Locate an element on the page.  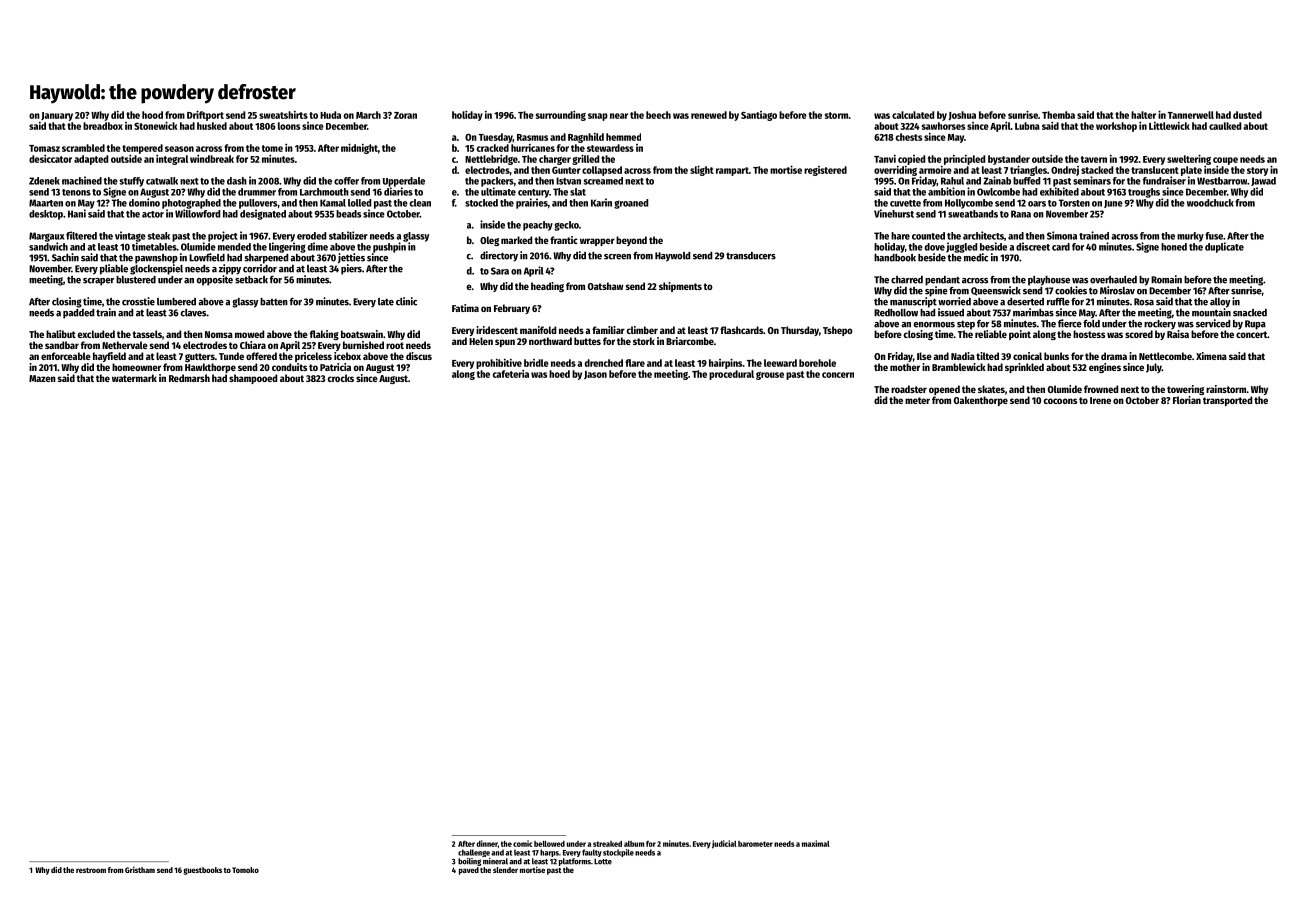
collapsed is located at coordinates (602, 171).
